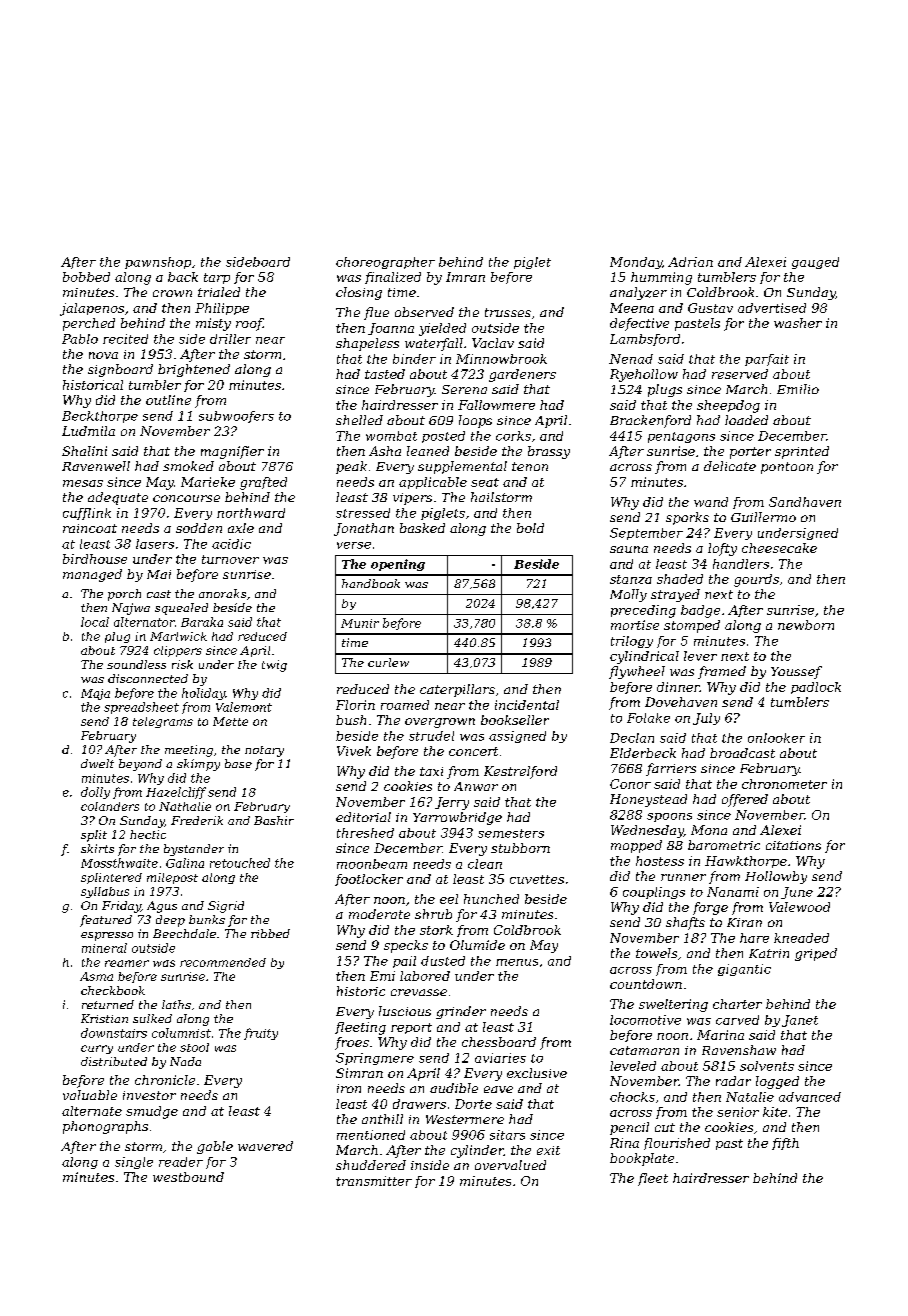 This screenshot has width=908, height=1316. I want to click on gauged, so click(815, 263).
